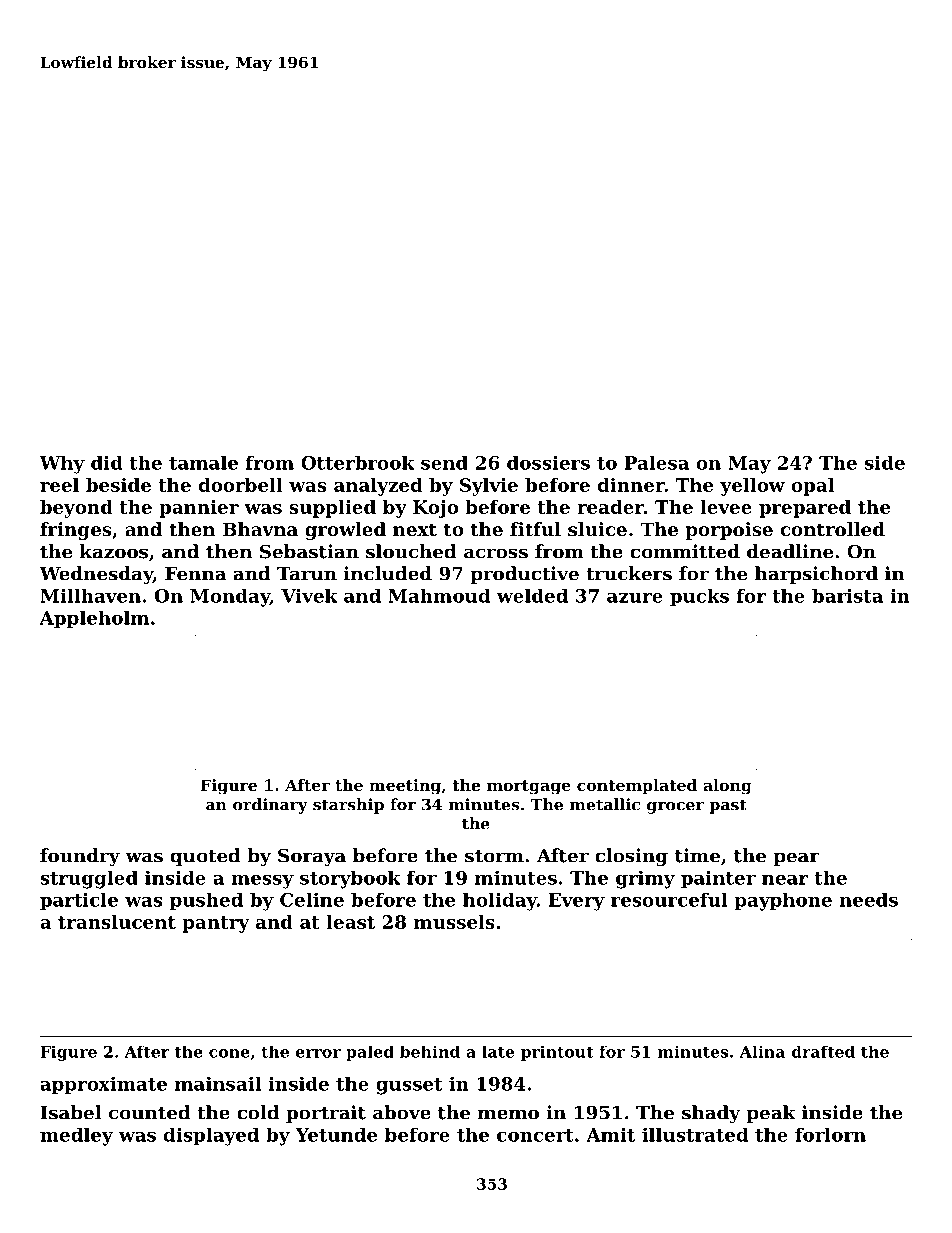 This screenshot has height=1233, width=952. I want to click on ordinary, so click(270, 806).
